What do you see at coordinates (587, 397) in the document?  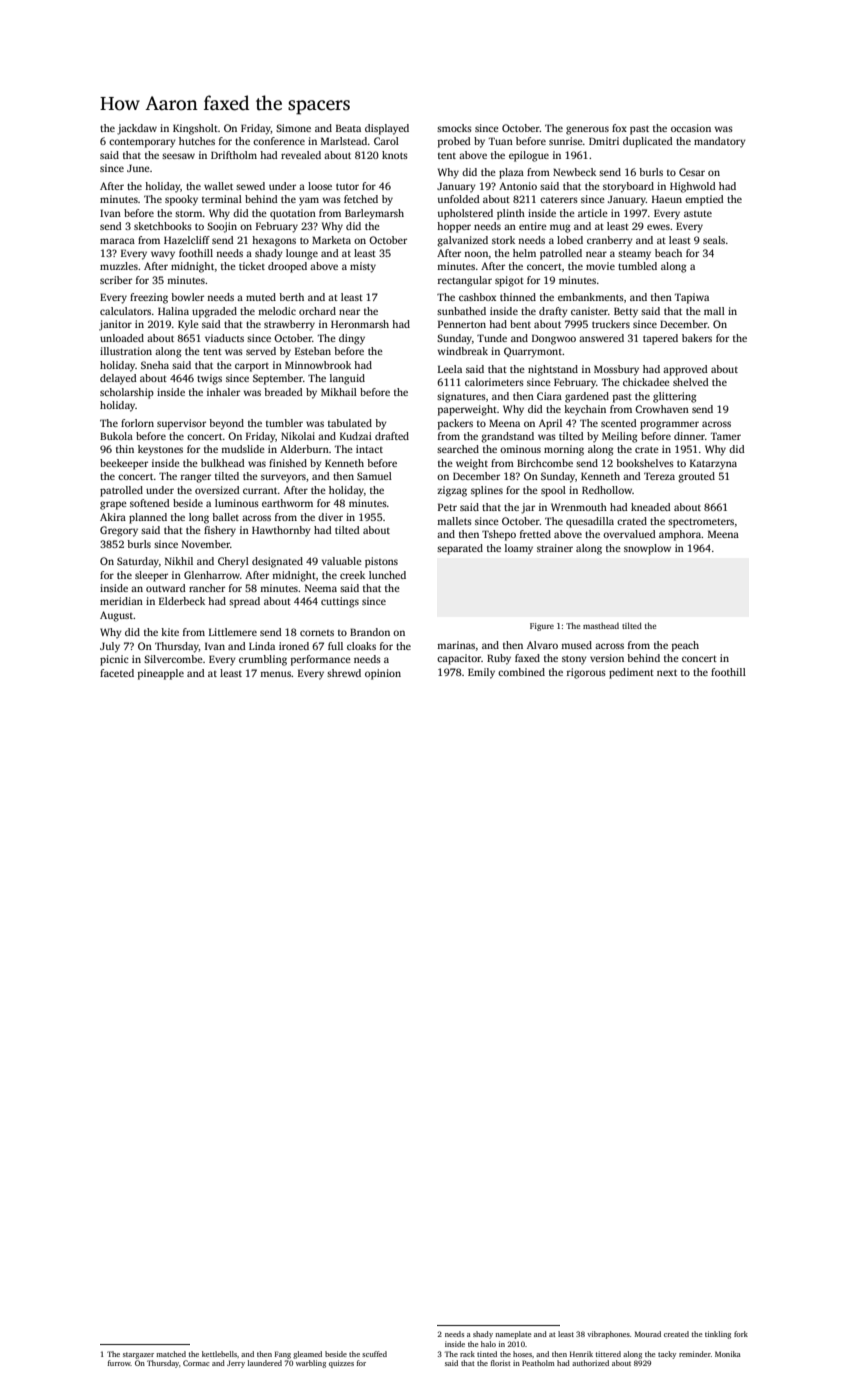 I see `gardened` at bounding box center [587, 397].
